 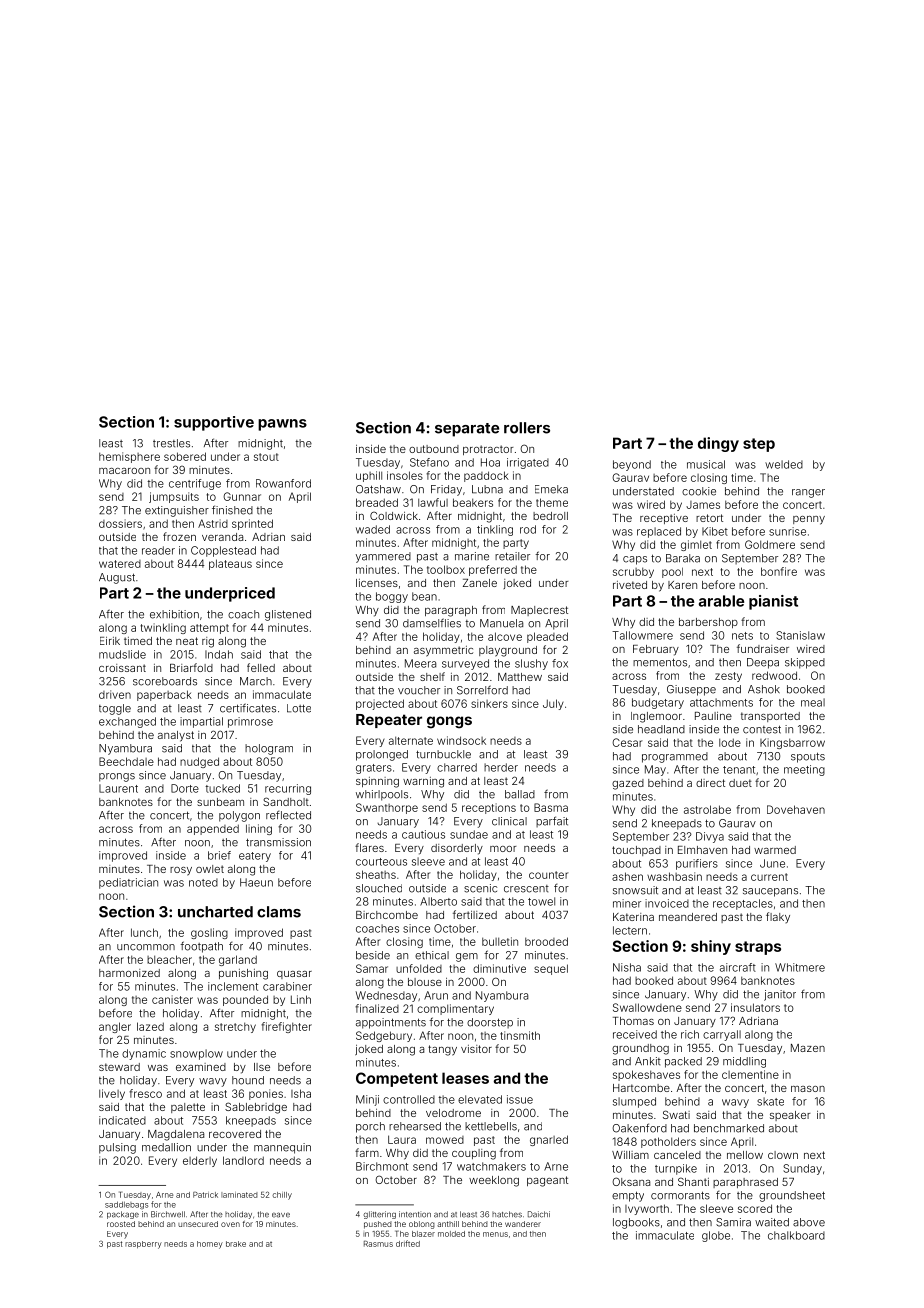 What do you see at coordinates (553, 704) in the image?
I see `July` at bounding box center [553, 704].
